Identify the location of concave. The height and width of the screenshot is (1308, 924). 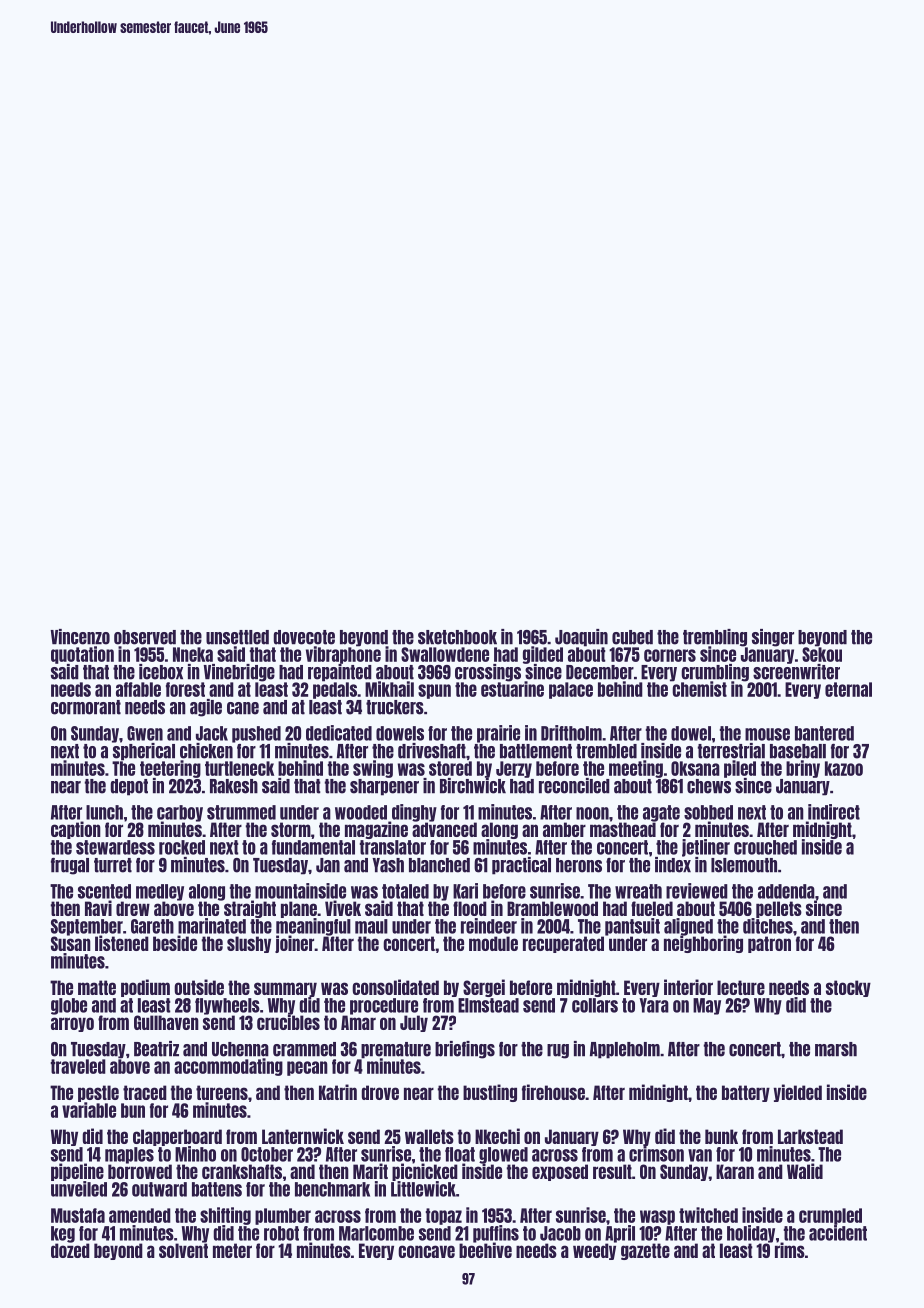
(426, 1251).
